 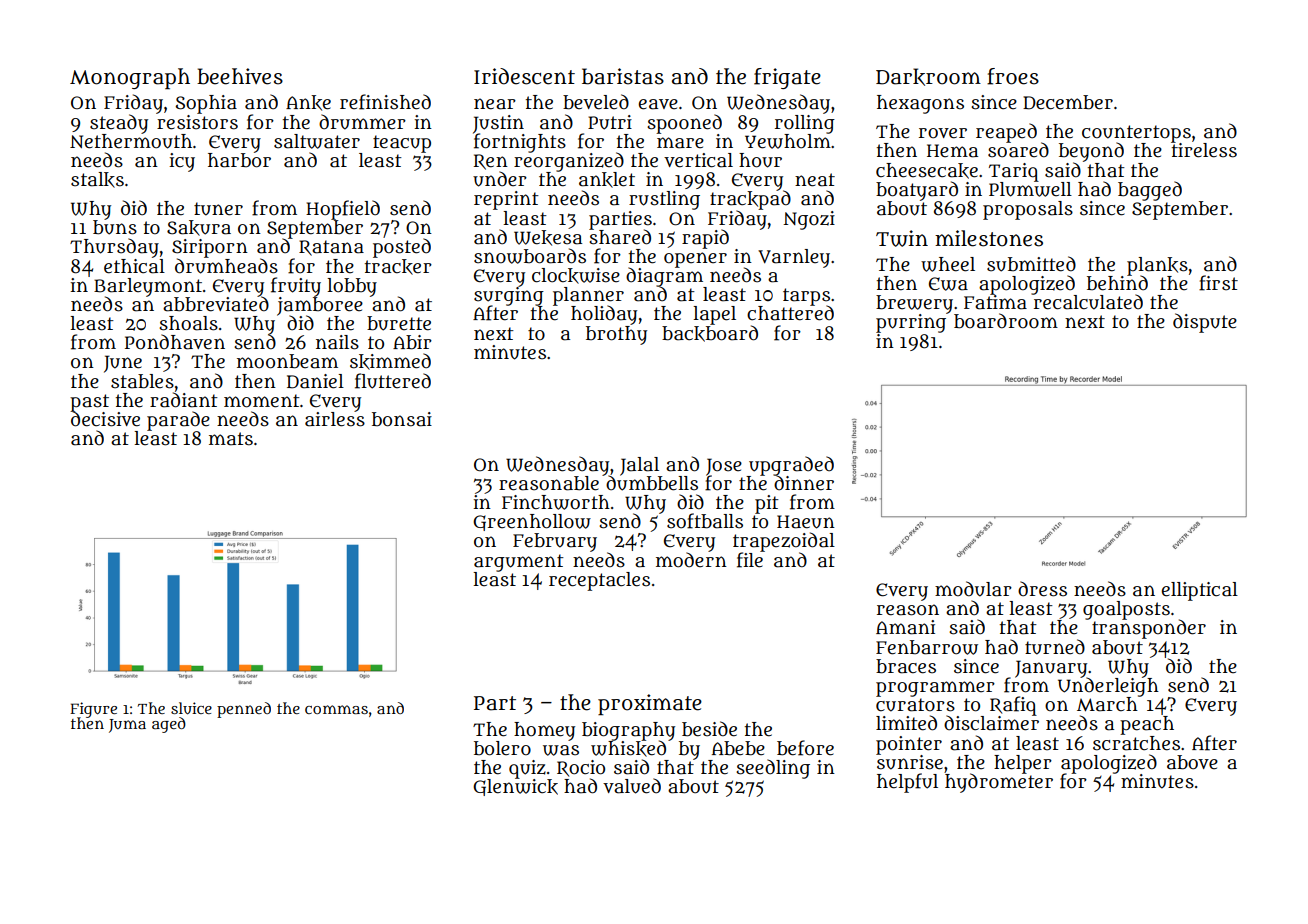 I want to click on Monograph, so click(x=130, y=78).
